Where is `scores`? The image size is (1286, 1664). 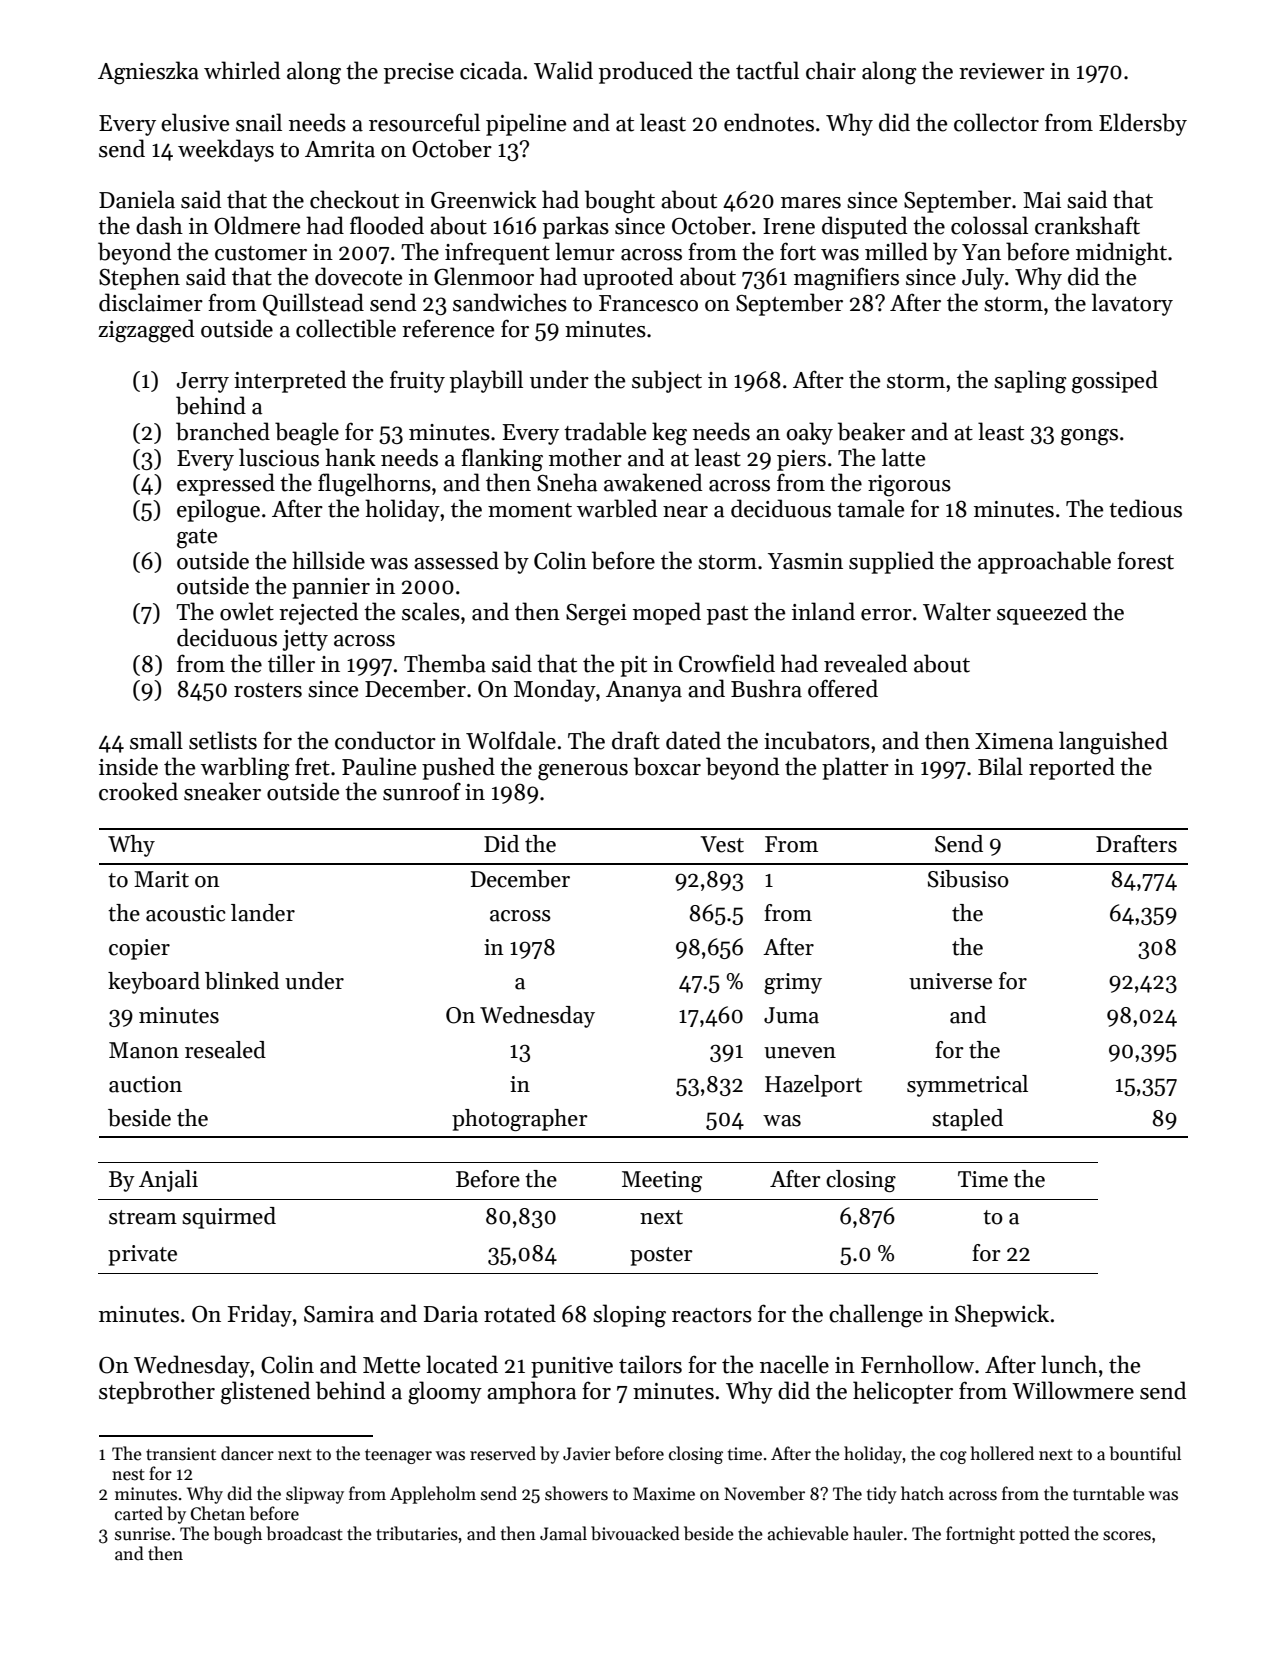 scores is located at coordinates (1127, 1536).
